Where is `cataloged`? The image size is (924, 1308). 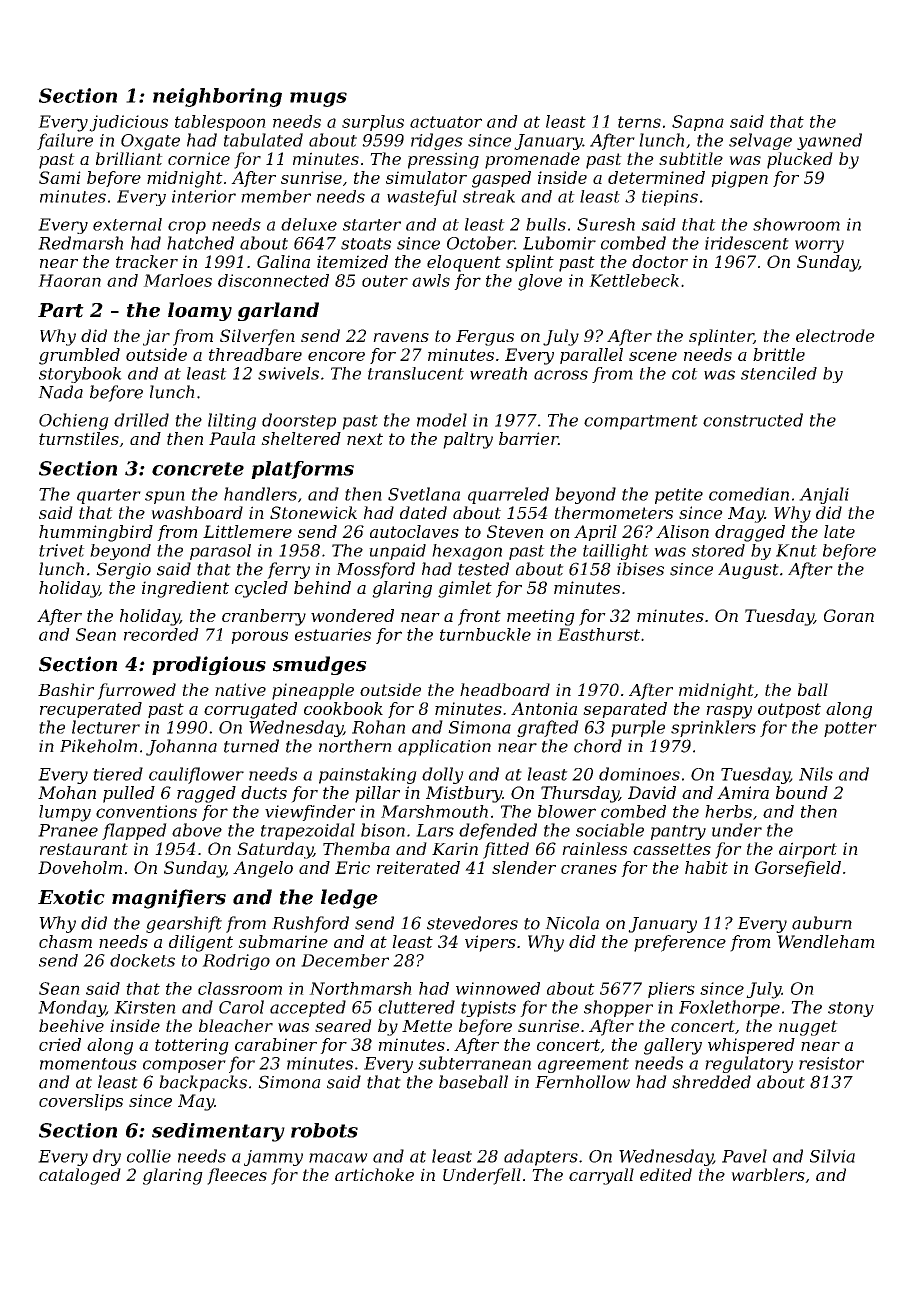
cataloged is located at coordinates (80, 1176).
